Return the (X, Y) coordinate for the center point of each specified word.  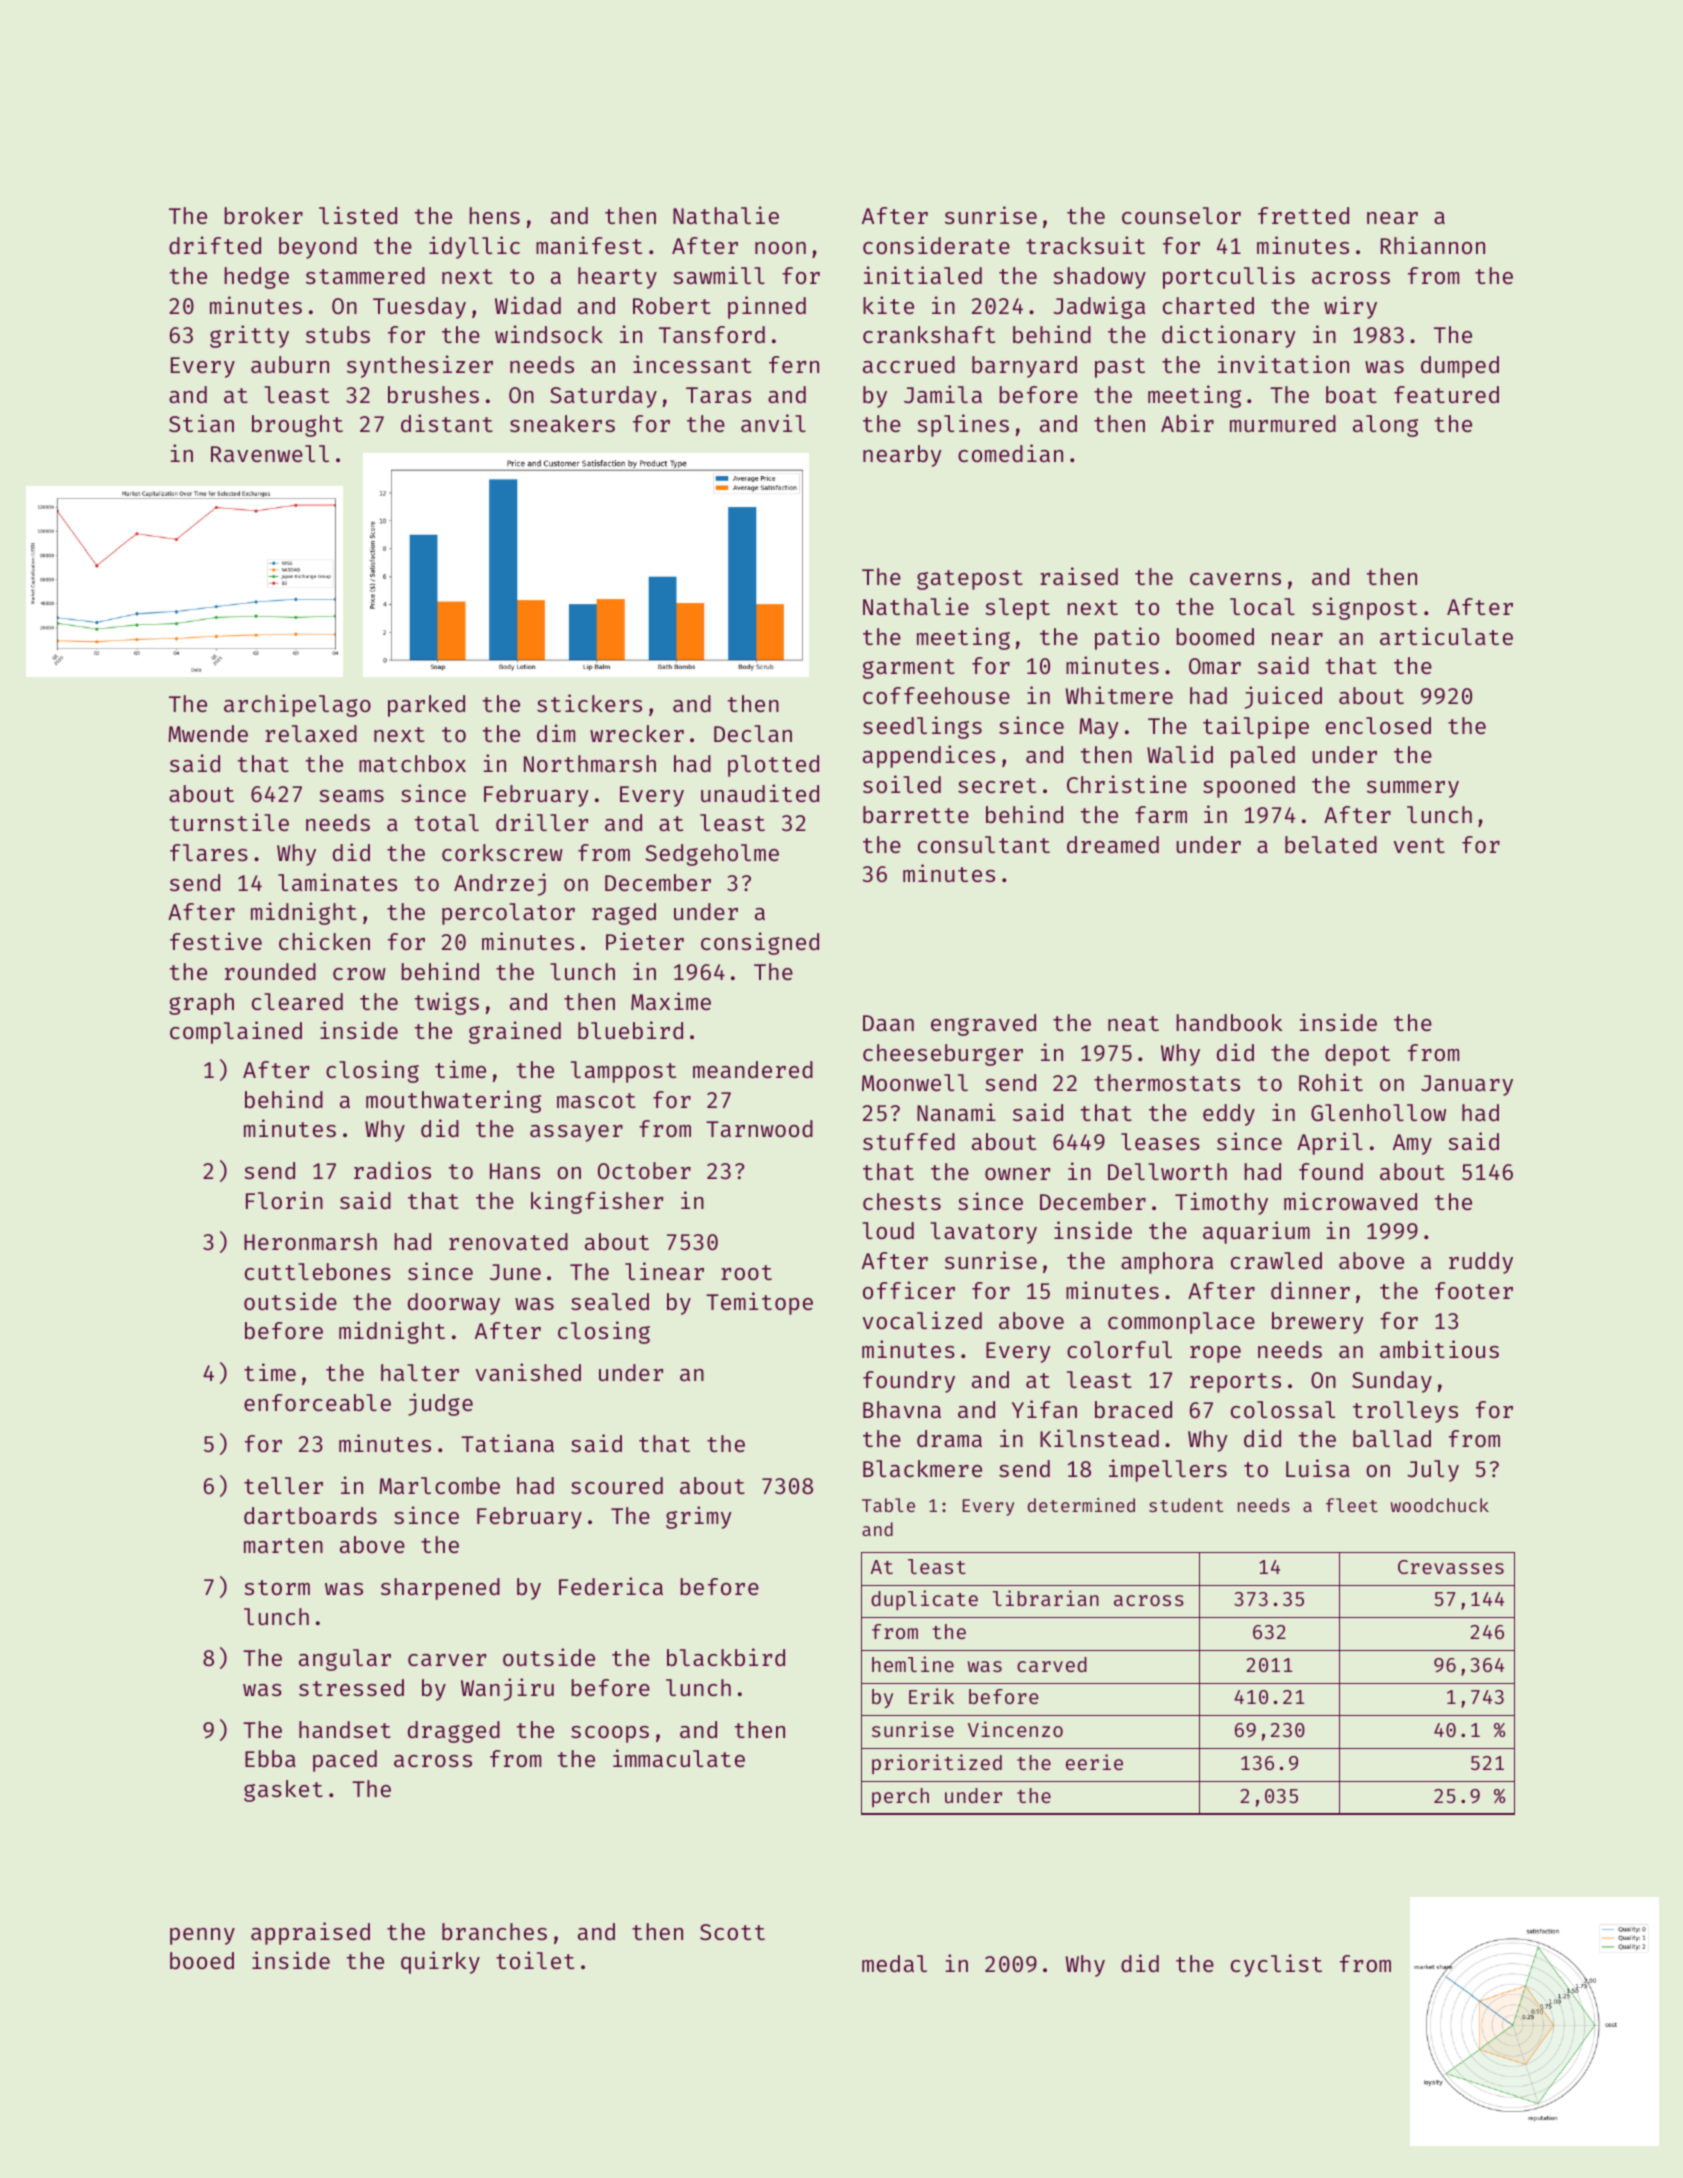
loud (888, 1230)
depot (1357, 1055)
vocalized (922, 1320)
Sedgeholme (712, 855)
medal (894, 1963)
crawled (1276, 1260)
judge (440, 1404)
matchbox (412, 763)
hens (495, 215)
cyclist (1276, 1965)
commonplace (1181, 1323)
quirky (440, 1962)
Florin (284, 1200)
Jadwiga (1099, 307)
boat (1351, 394)
